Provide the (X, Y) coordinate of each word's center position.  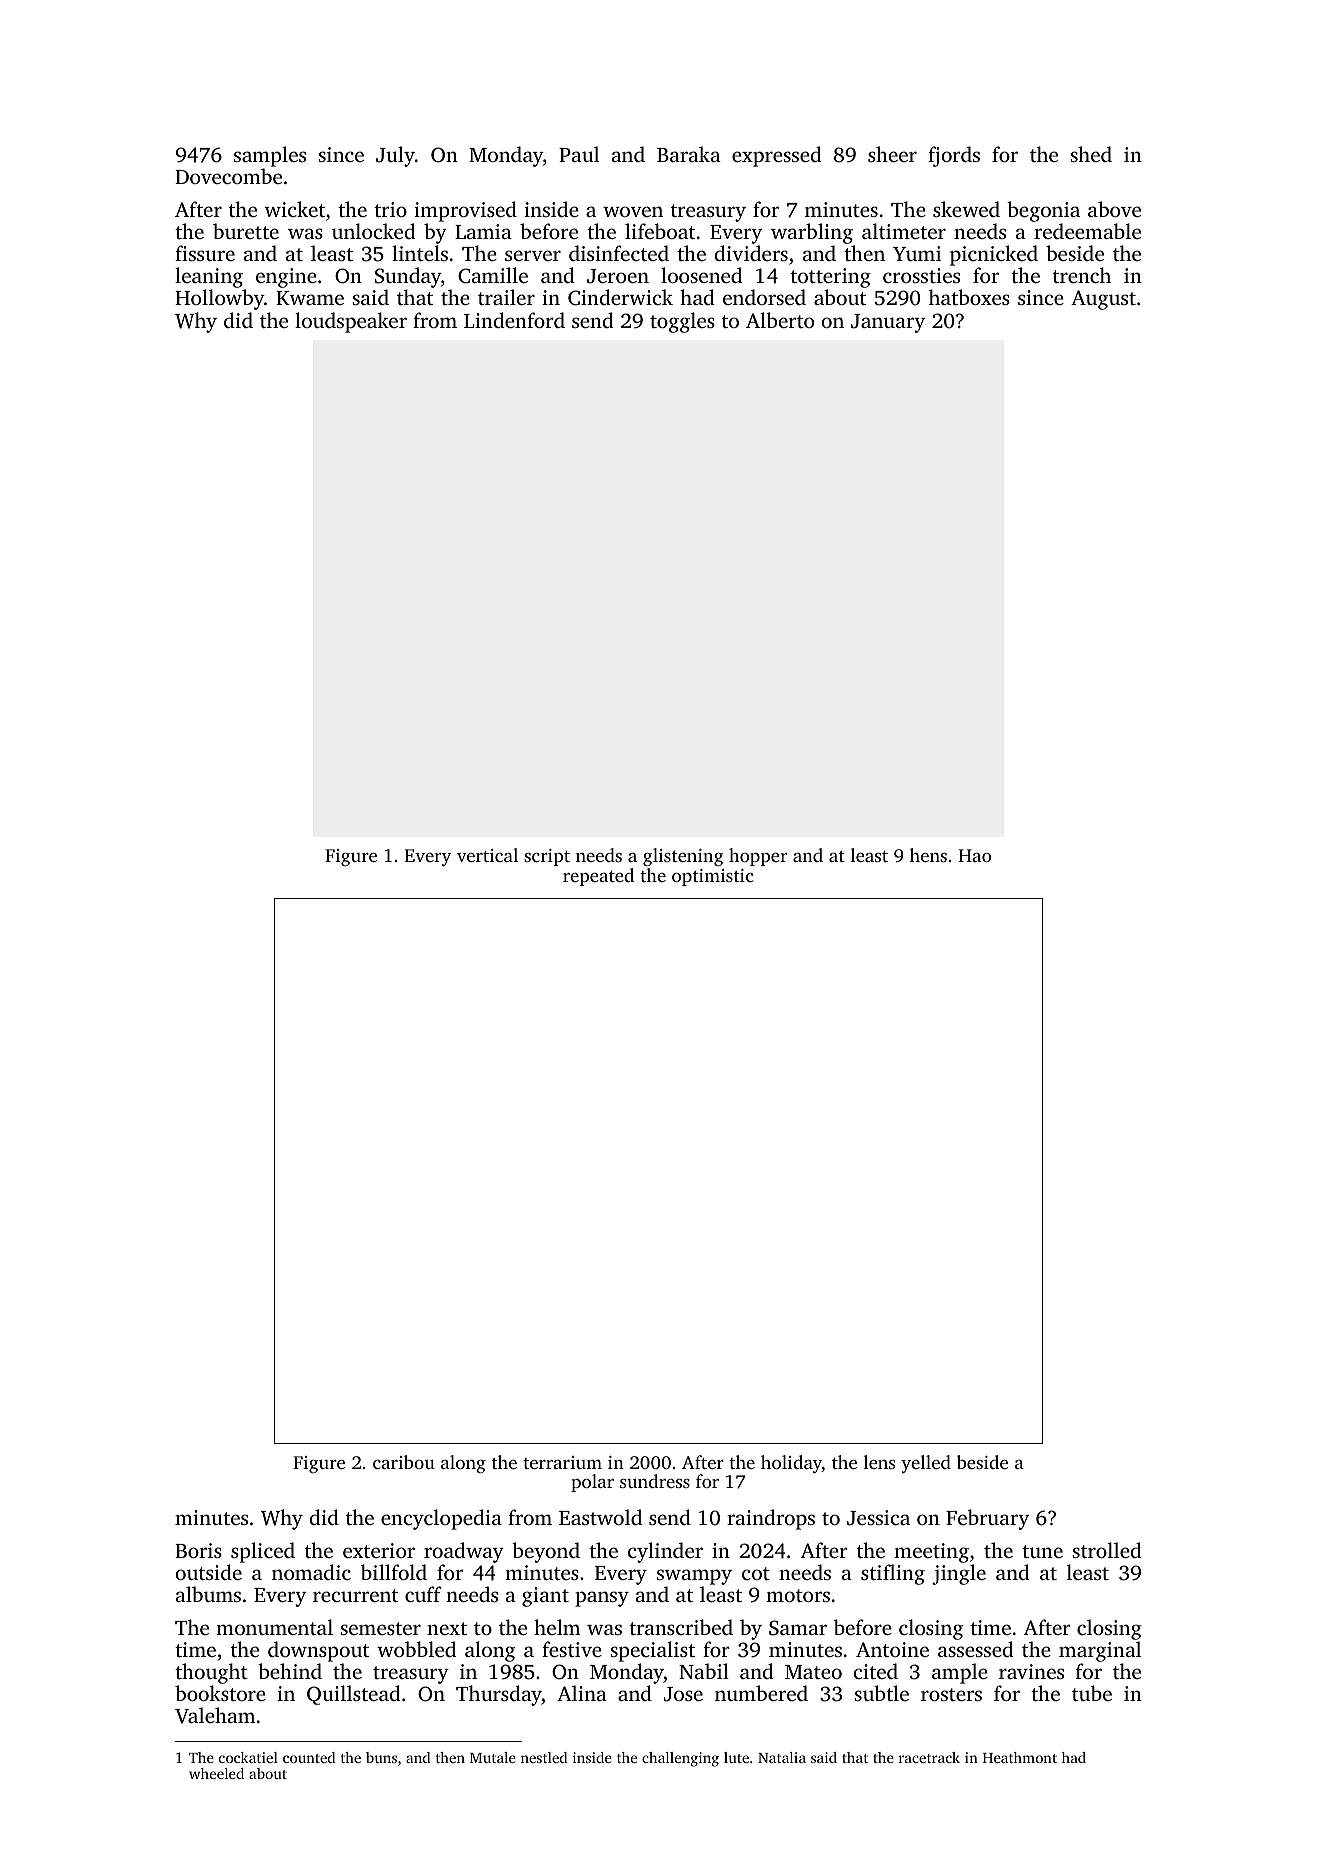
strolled (1107, 1550)
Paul (579, 154)
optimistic (712, 877)
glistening (683, 857)
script (547, 857)
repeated (598, 877)
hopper (758, 857)
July (395, 156)
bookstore (220, 1693)
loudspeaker (351, 322)
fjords (954, 156)
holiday (791, 1464)
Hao (975, 855)
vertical (487, 855)
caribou (404, 1462)
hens (928, 855)
